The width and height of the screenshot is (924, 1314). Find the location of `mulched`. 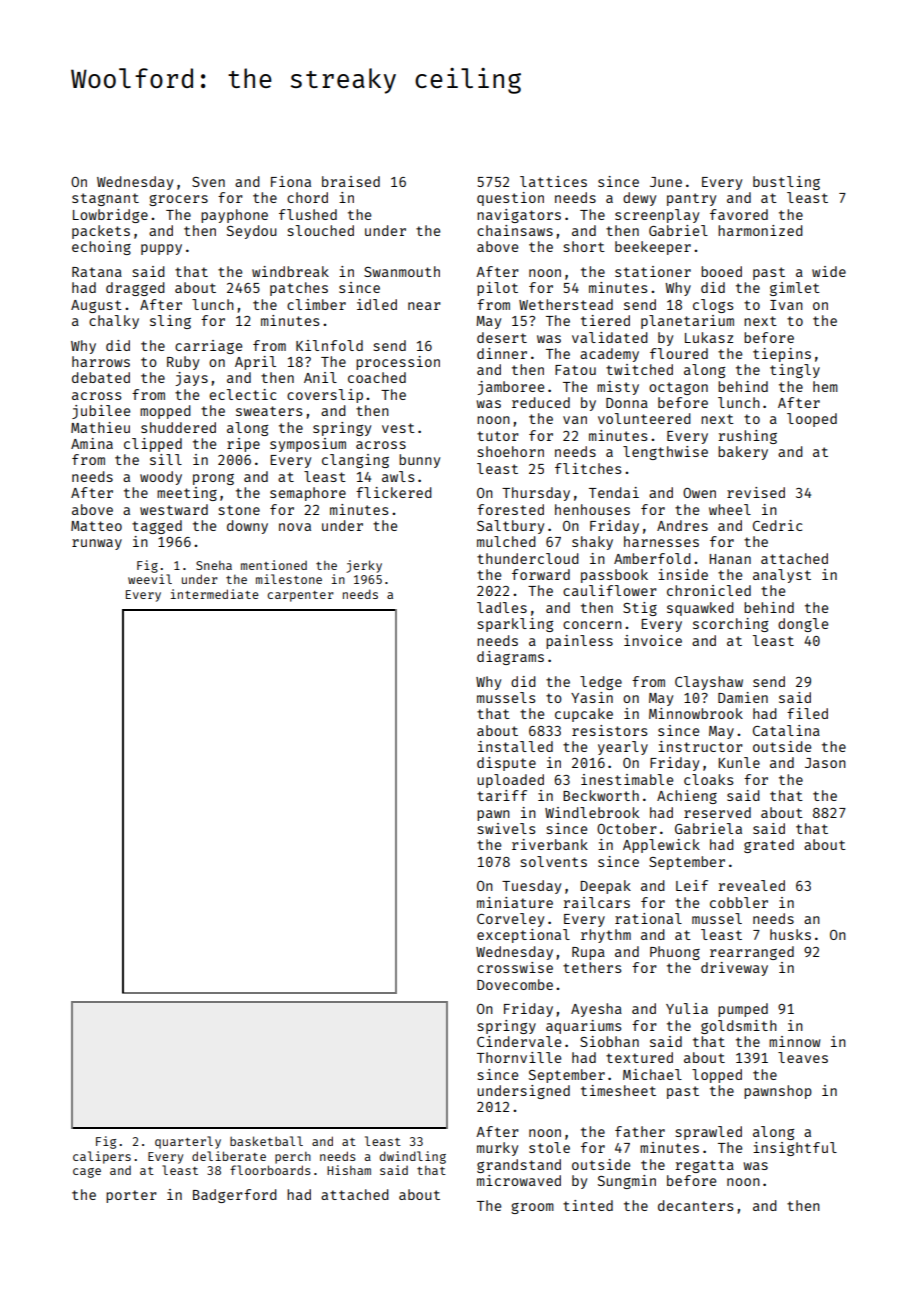

mulched is located at coordinates (506, 541).
